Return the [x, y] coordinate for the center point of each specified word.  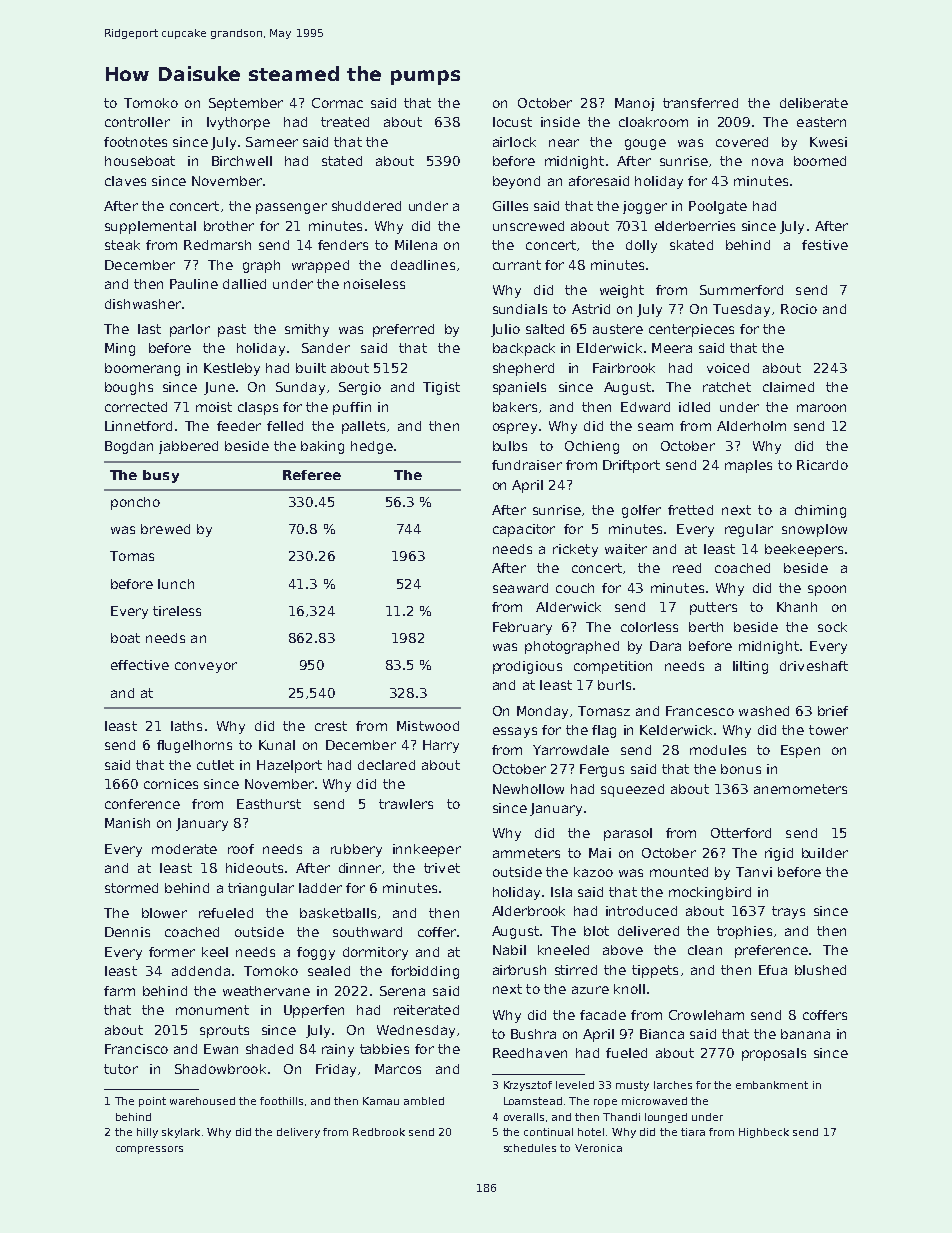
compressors [149, 1150]
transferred [700, 103]
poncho [135, 503]
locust [512, 122]
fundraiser [527, 465]
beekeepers [804, 550]
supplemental [150, 227]
